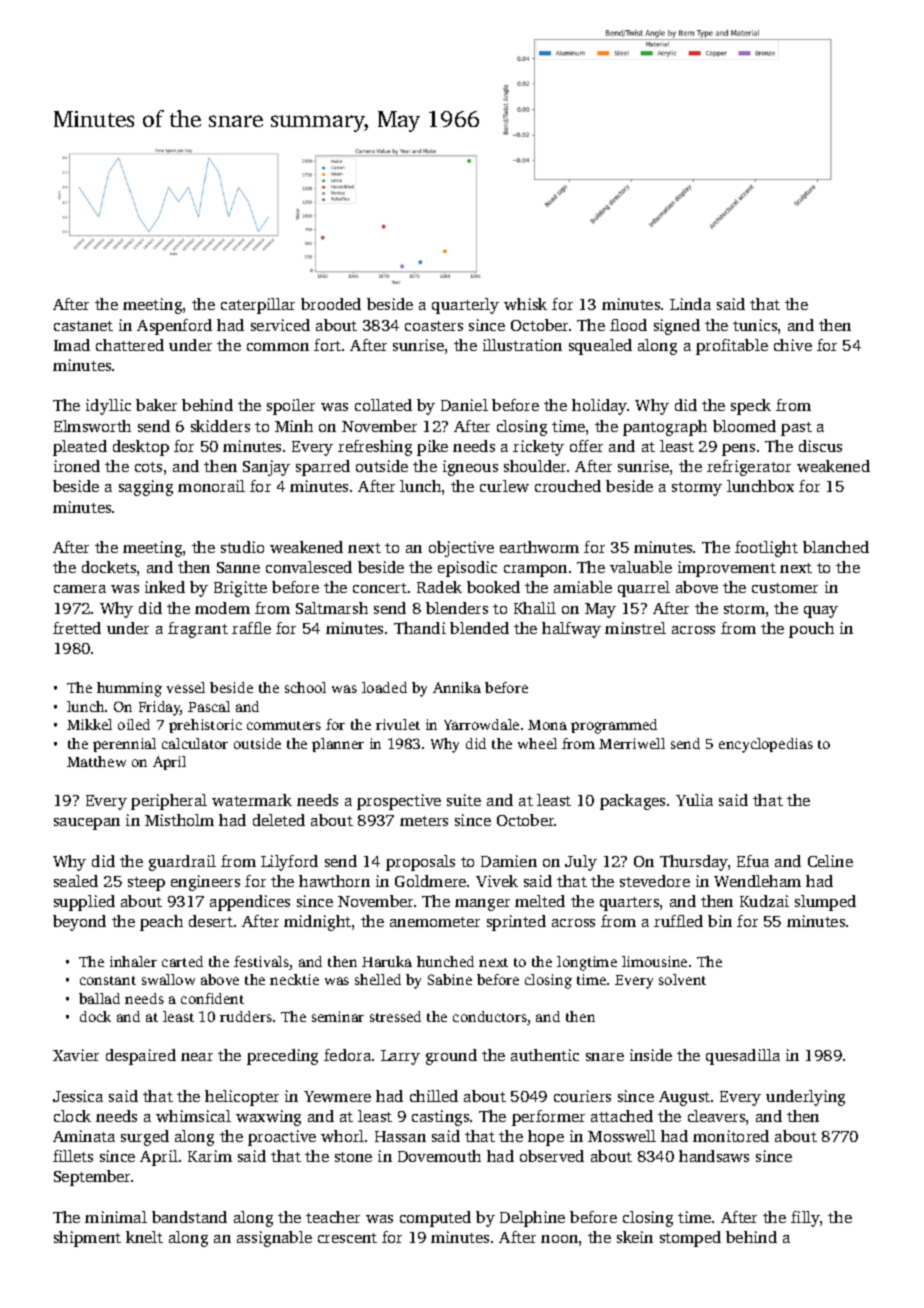 The width and height of the page is (924, 1308). What do you see at coordinates (682, 979) in the page?
I see `solvent` at bounding box center [682, 979].
